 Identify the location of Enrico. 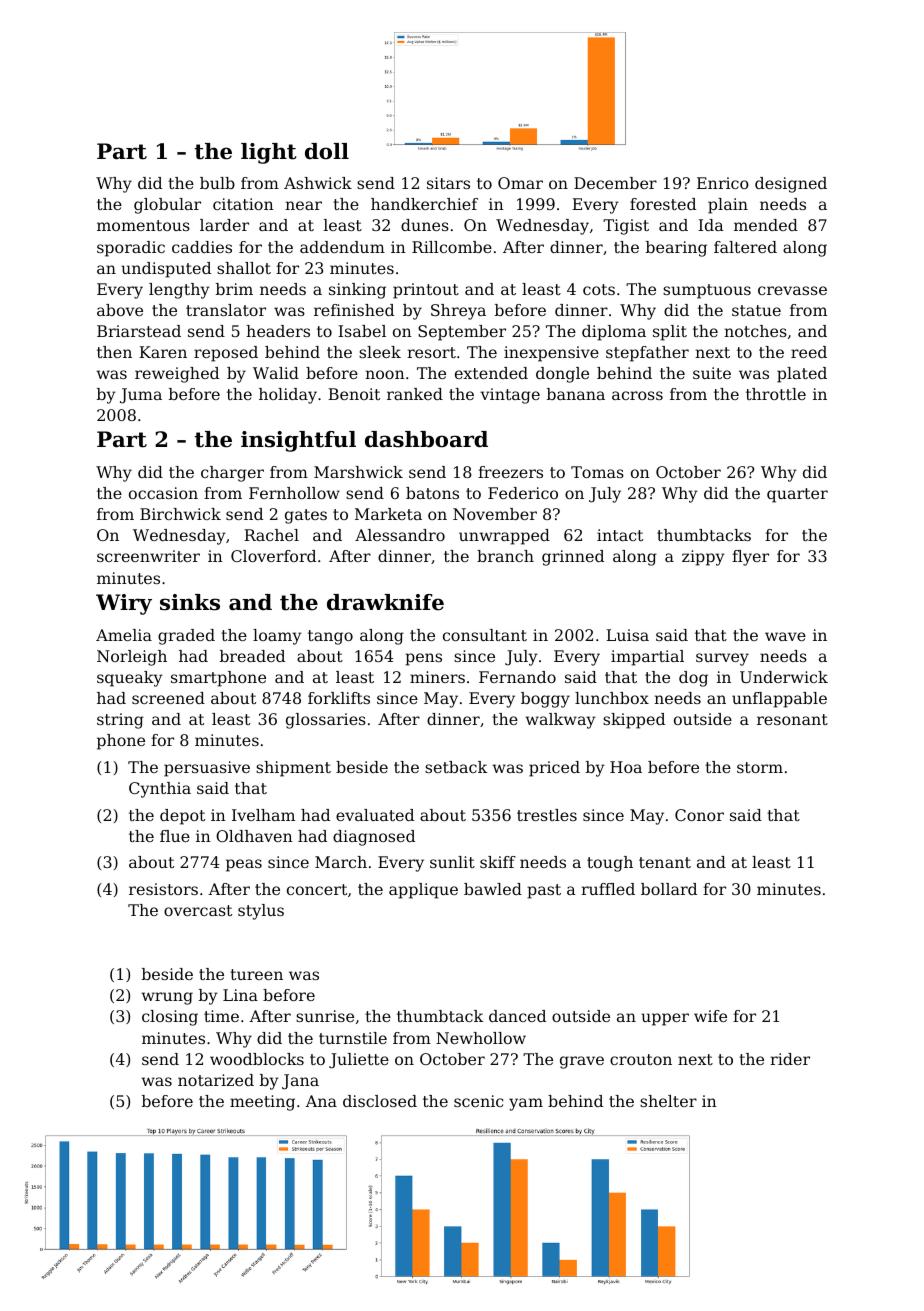
(723, 183).
